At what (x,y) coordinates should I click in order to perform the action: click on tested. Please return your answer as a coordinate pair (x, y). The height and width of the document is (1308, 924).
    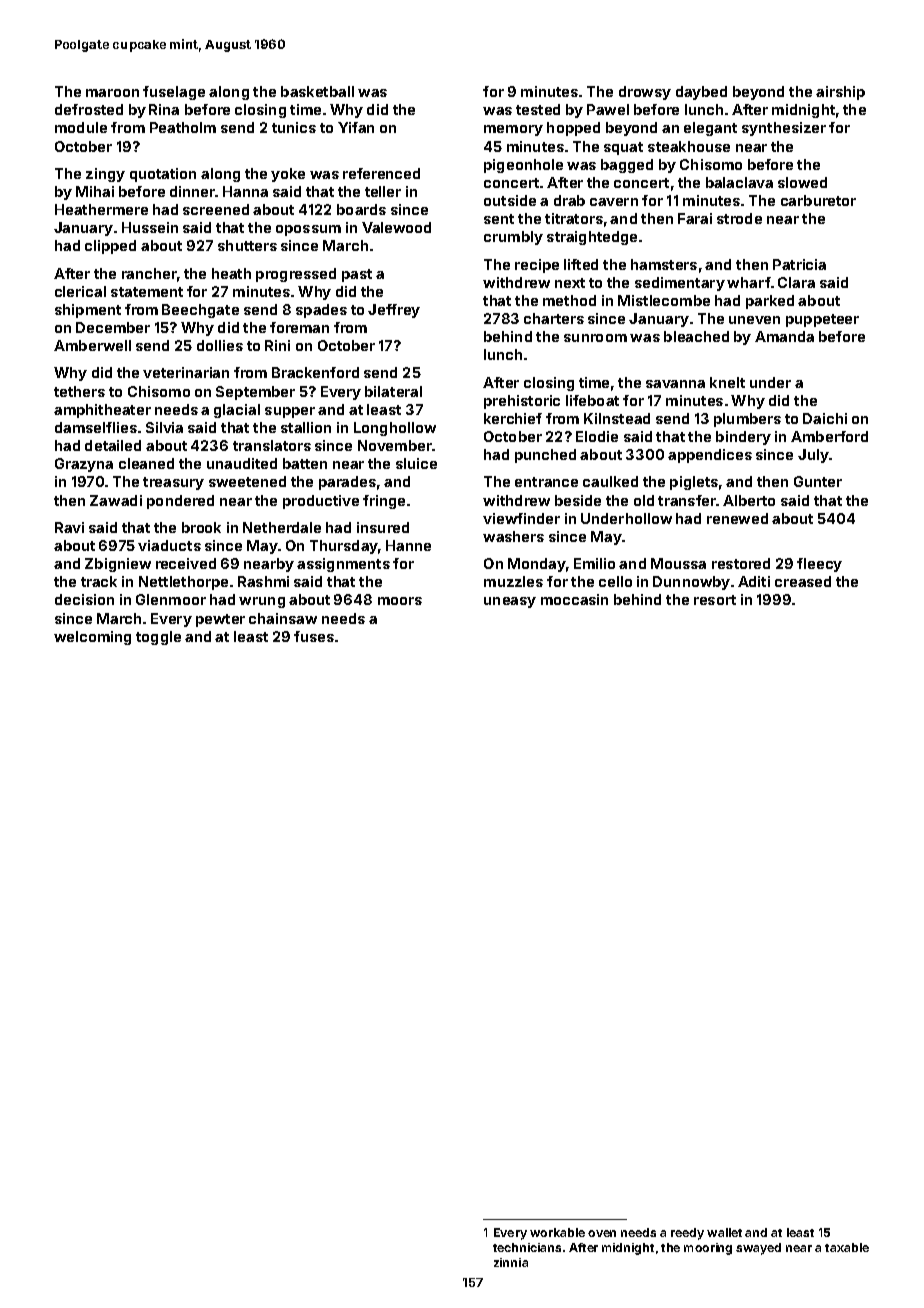
    Looking at the image, I should click on (538, 109).
